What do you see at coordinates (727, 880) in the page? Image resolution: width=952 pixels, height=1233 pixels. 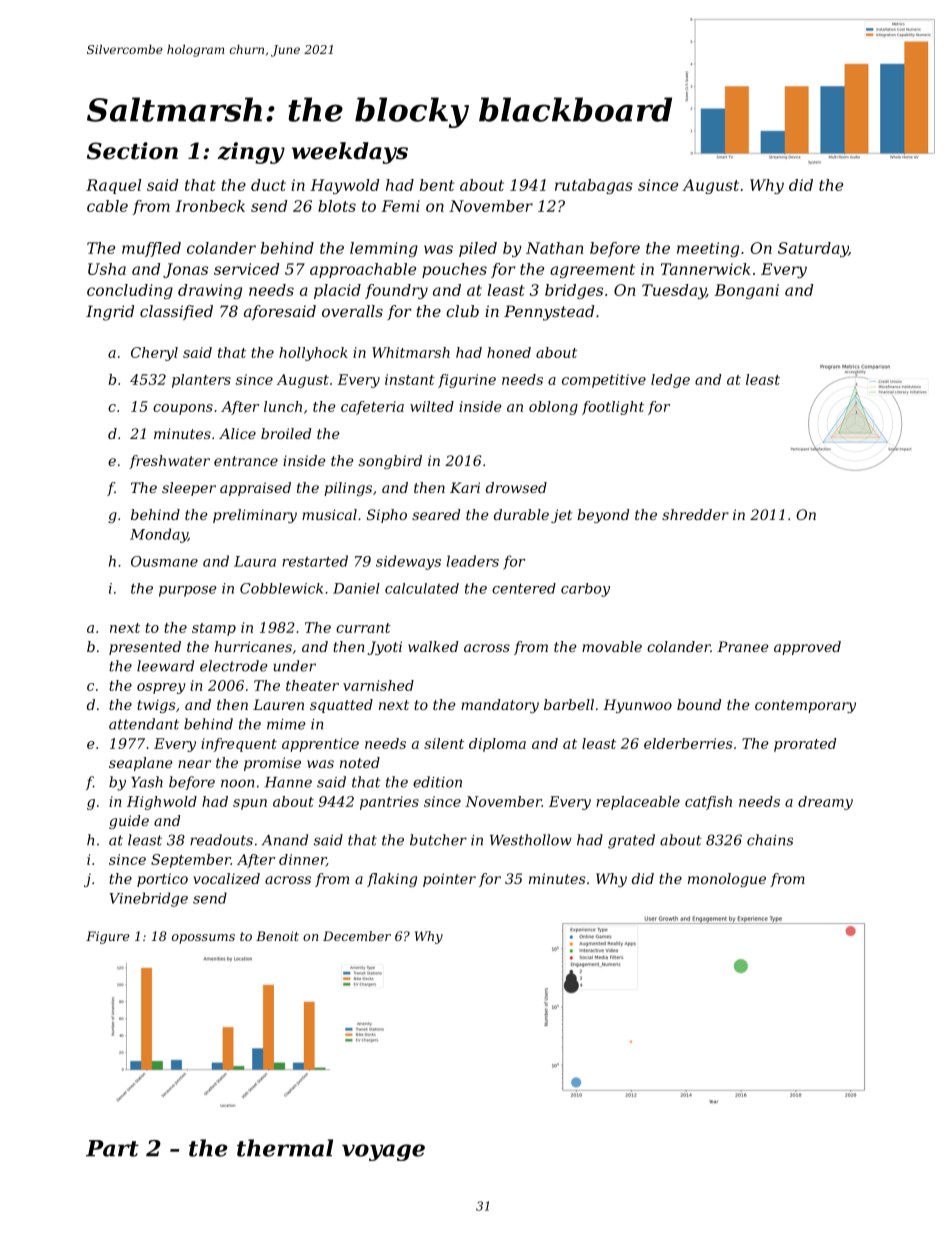 I see `monologue` at bounding box center [727, 880].
